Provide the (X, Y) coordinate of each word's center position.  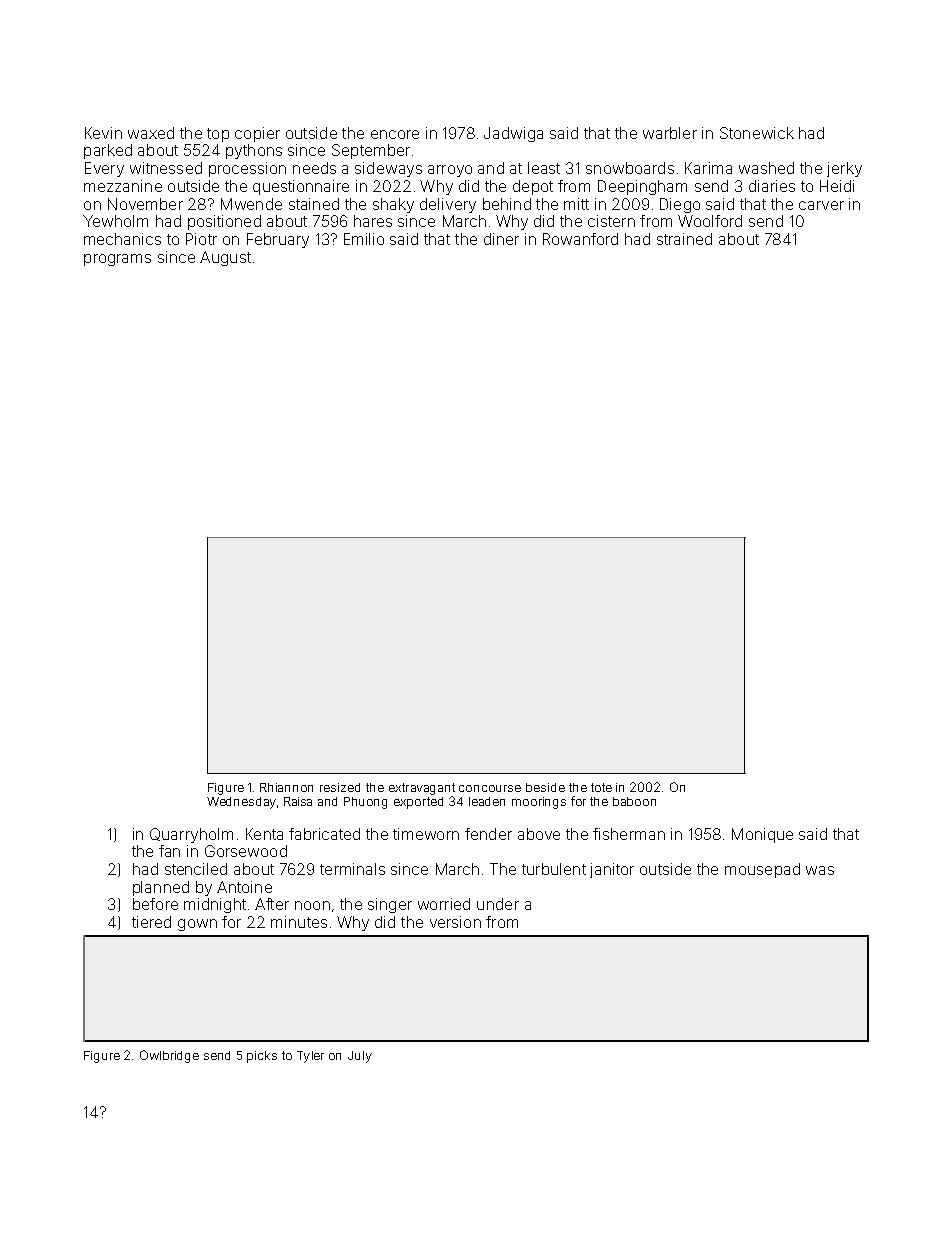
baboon (634, 801)
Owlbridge (169, 1056)
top (218, 135)
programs (117, 260)
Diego (680, 205)
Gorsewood (246, 851)
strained (684, 239)
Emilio (364, 239)
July (360, 1057)
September (371, 151)
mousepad (762, 870)
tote (601, 787)
